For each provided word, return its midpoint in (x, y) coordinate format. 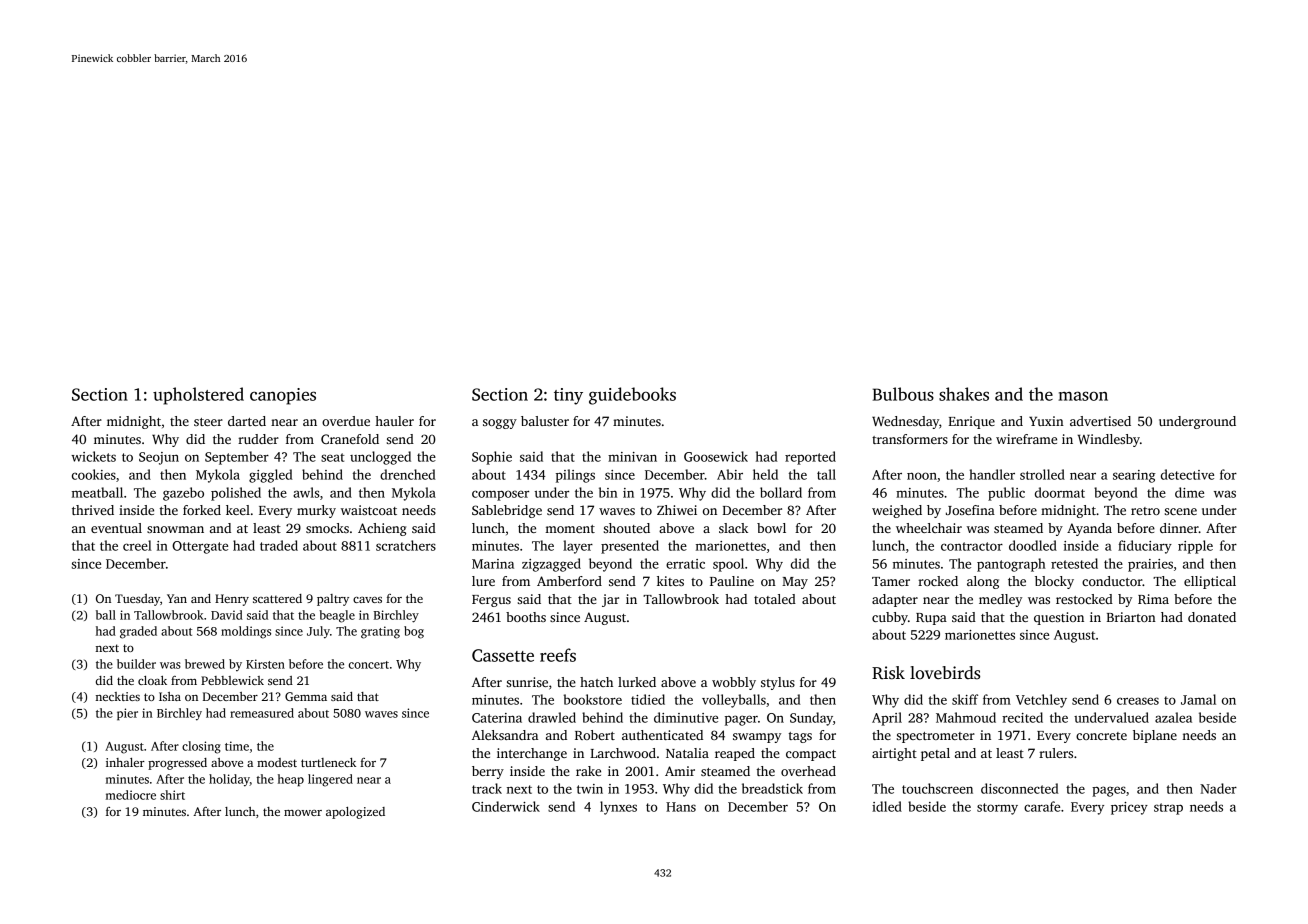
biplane (1155, 736)
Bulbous (903, 394)
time (237, 746)
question (1059, 618)
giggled (270, 476)
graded (138, 632)
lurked (637, 682)
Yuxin (1046, 421)
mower (303, 813)
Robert (595, 735)
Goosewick (716, 456)
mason (1083, 396)
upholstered (198, 396)
